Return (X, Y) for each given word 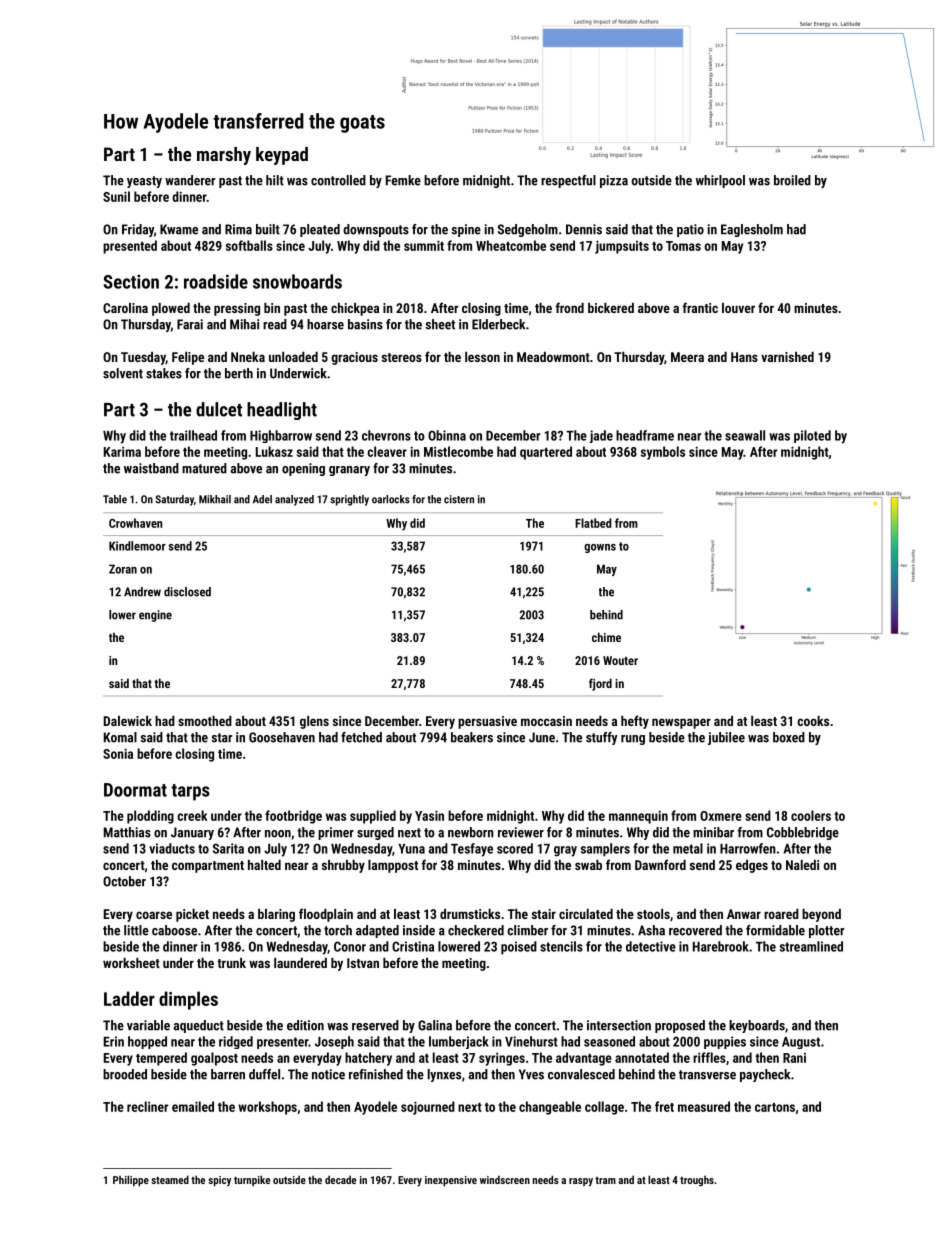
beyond (821, 915)
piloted (812, 436)
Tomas (683, 246)
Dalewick (128, 721)
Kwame (179, 229)
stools (653, 914)
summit (424, 245)
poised (519, 948)
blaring (276, 915)
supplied (373, 817)
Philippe (131, 1180)
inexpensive (451, 1181)
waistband (151, 468)
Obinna (447, 435)
